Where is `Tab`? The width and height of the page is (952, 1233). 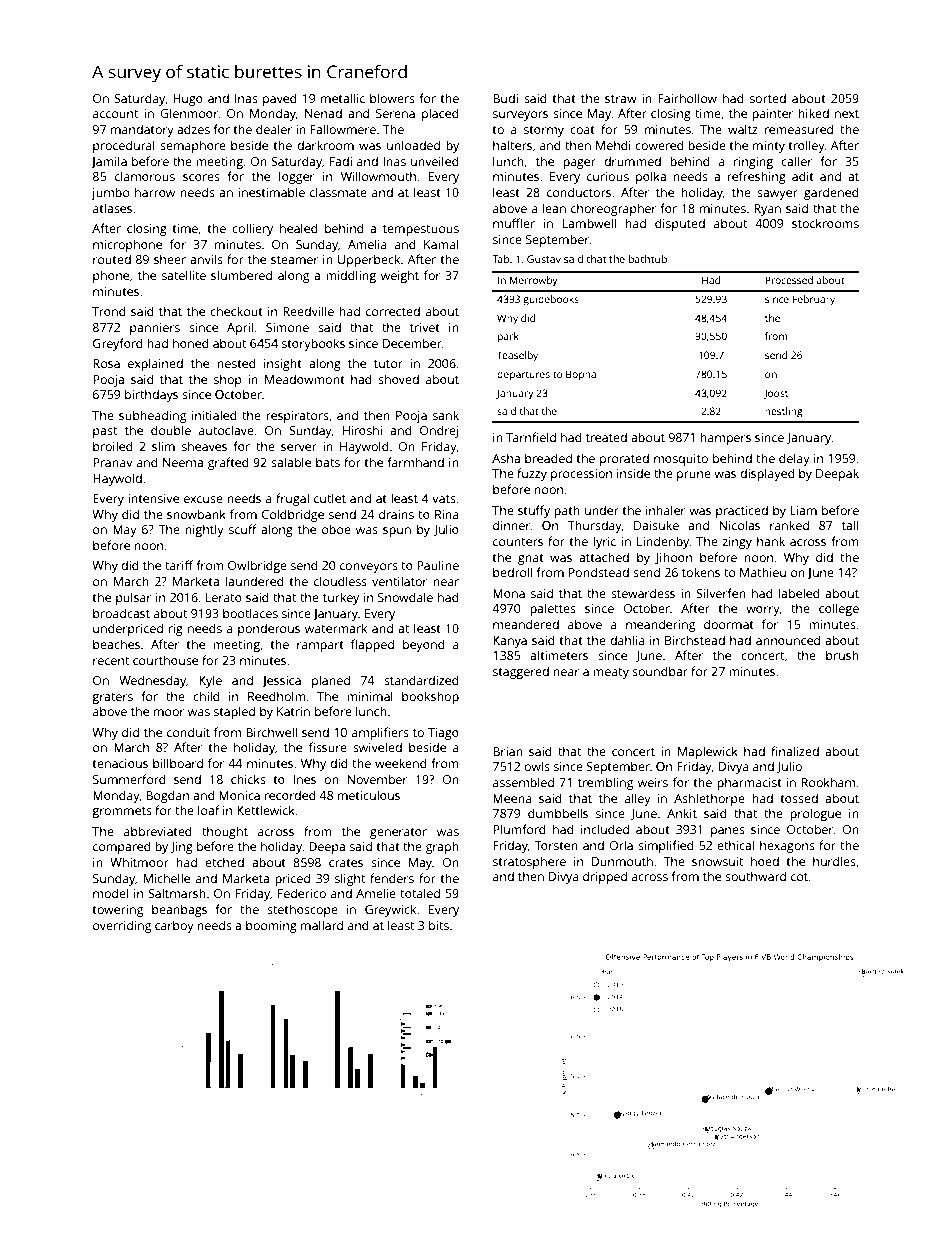
Tab is located at coordinates (501, 259).
